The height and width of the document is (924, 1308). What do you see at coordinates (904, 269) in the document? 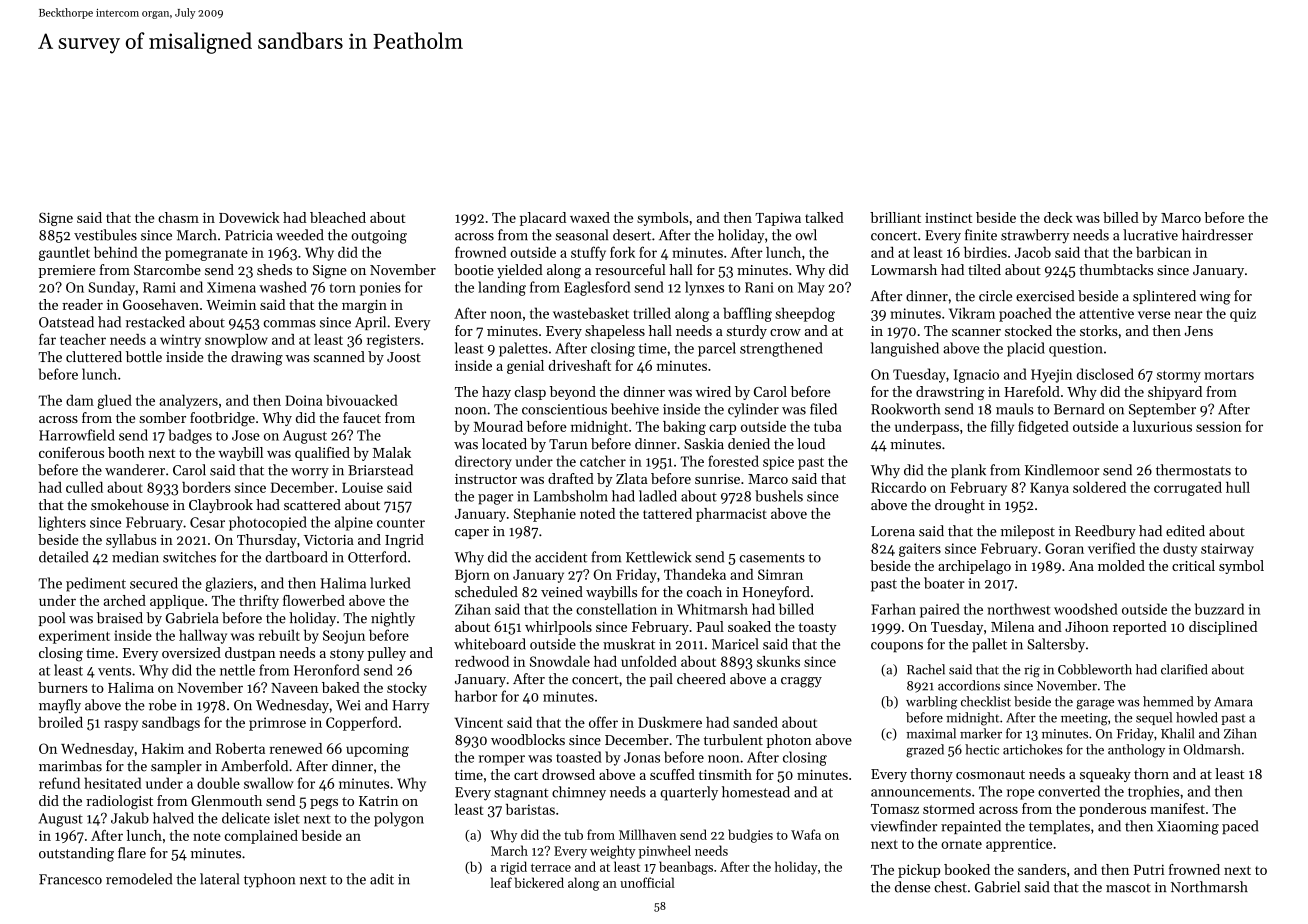
I see `Lowmarsh` at bounding box center [904, 269].
